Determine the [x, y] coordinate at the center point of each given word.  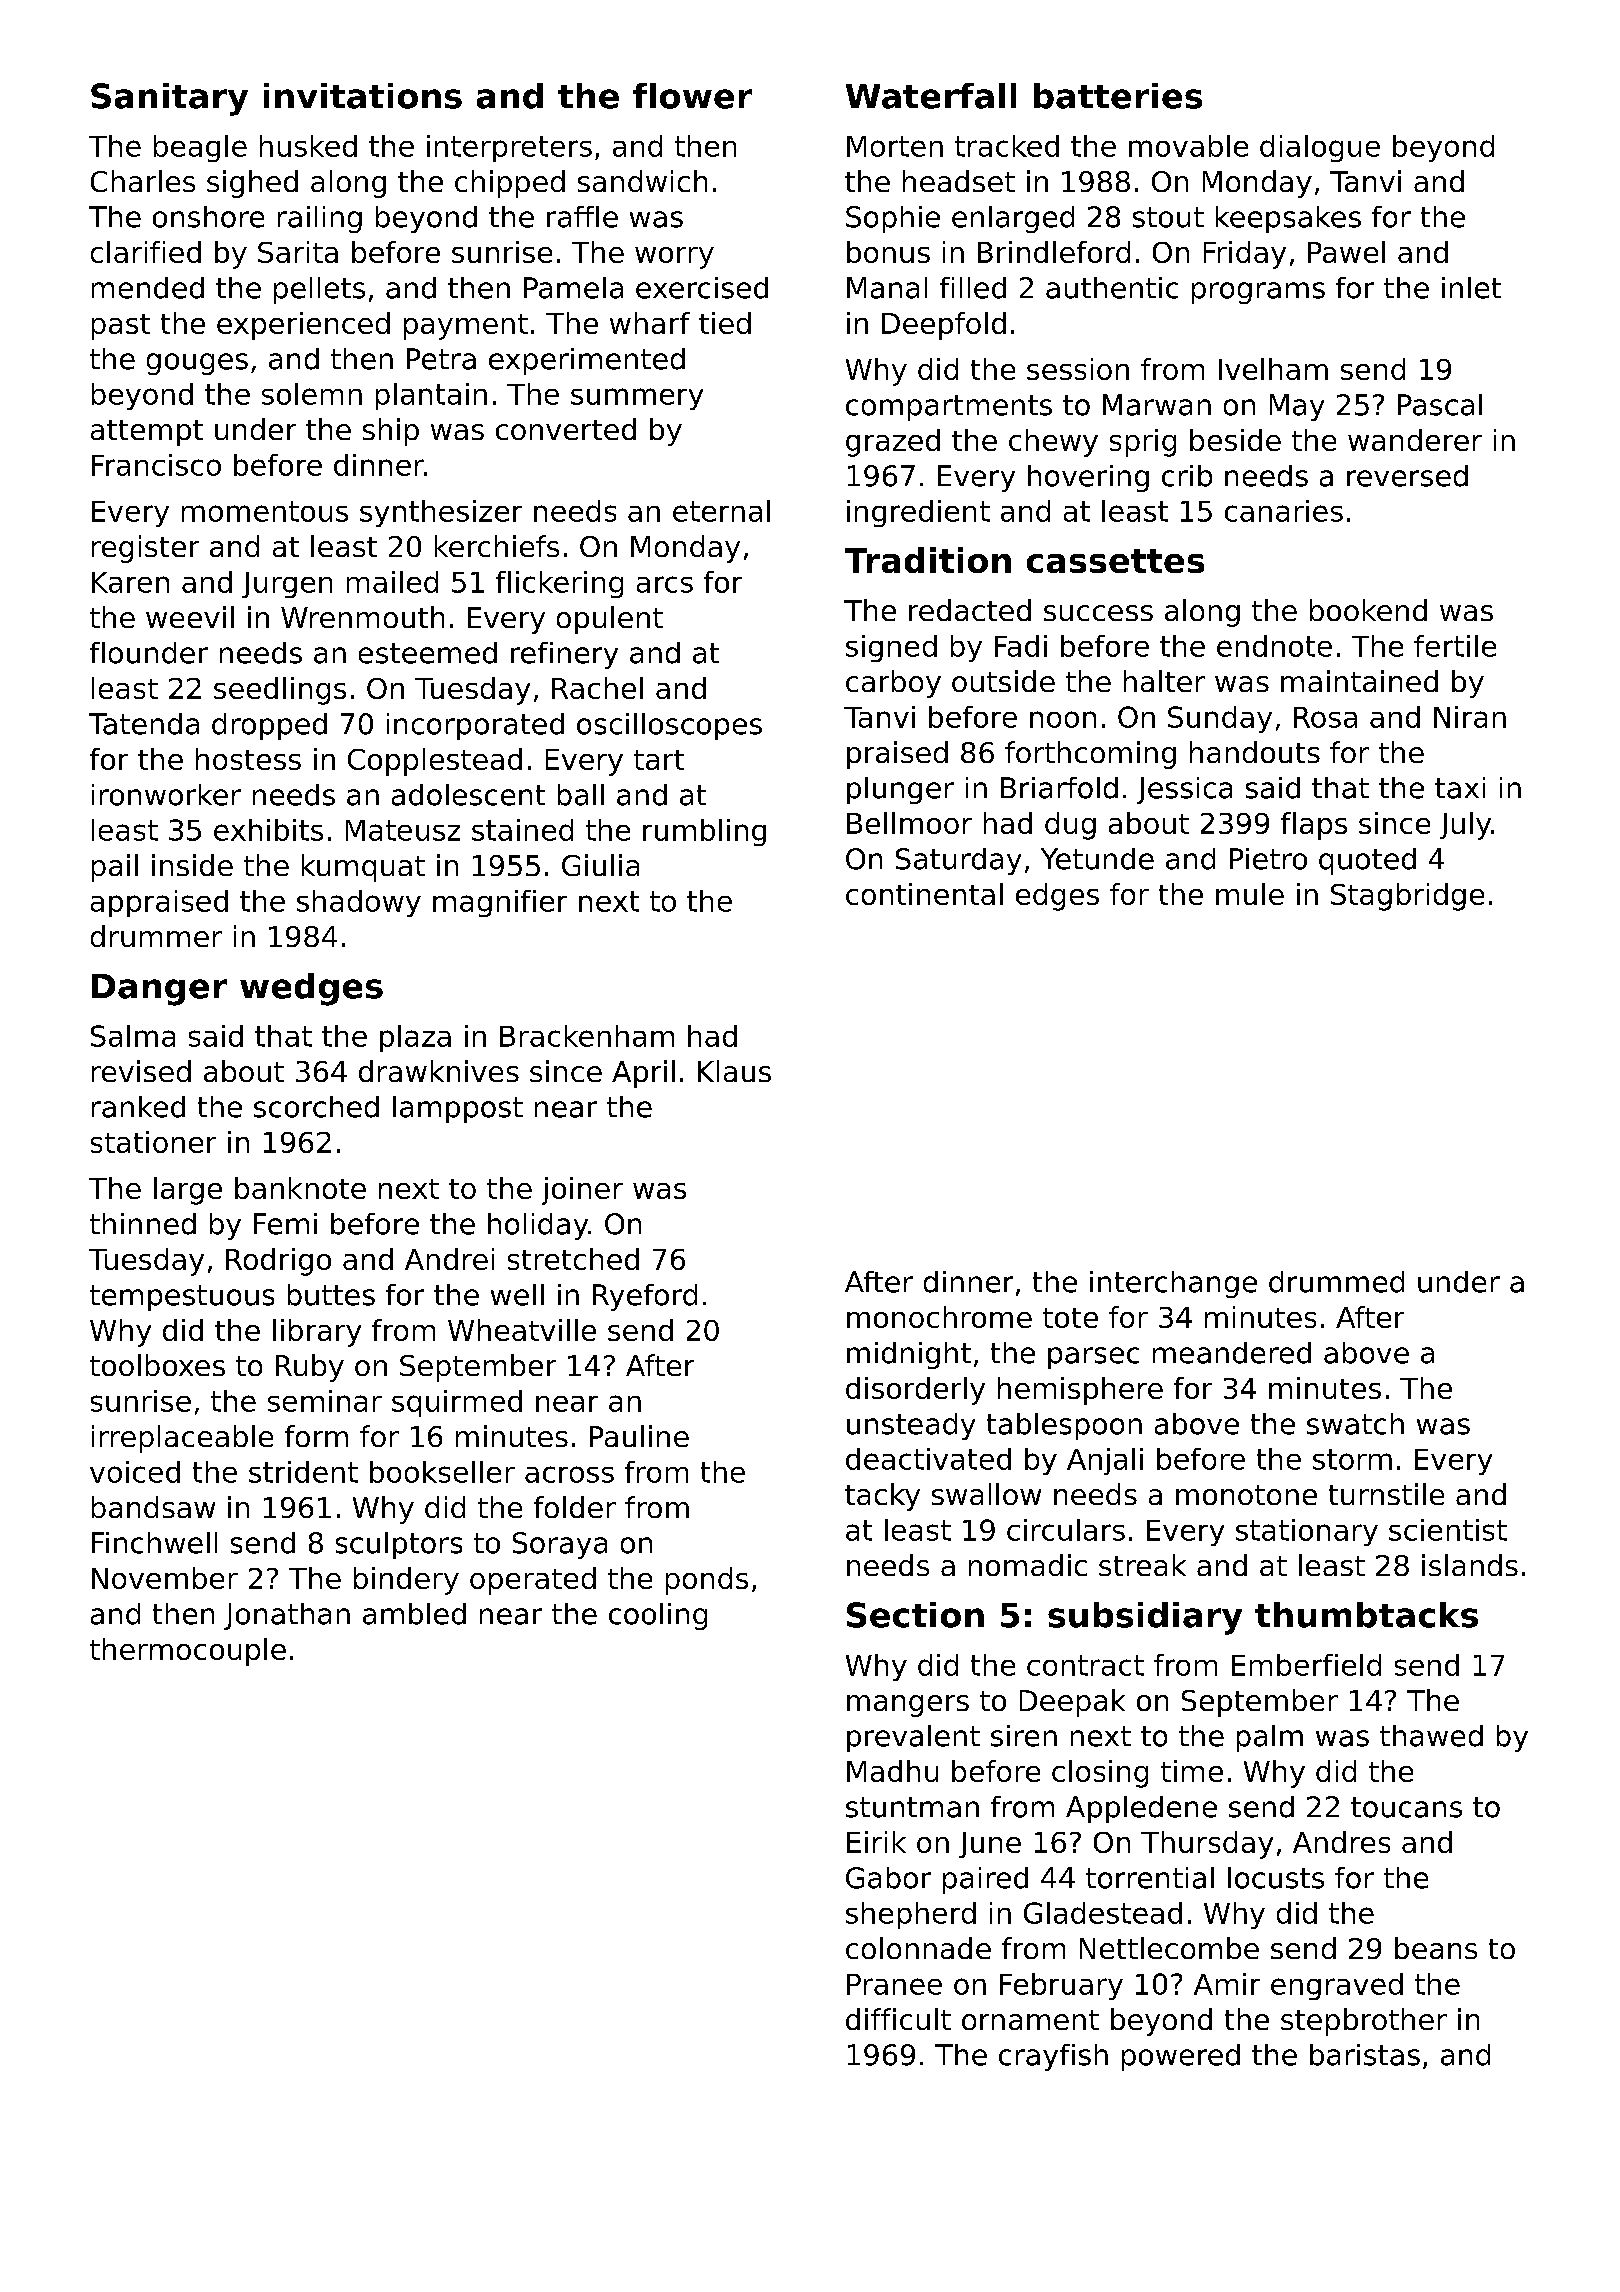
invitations [363, 96]
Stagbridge [1407, 897]
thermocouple [188, 1652]
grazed [893, 443]
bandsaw [153, 1507]
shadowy [359, 903]
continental [924, 894]
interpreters [509, 148]
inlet [1471, 288]
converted [566, 429]
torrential [1150, 1878]
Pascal [1440, 405]
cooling [658, 1616]
